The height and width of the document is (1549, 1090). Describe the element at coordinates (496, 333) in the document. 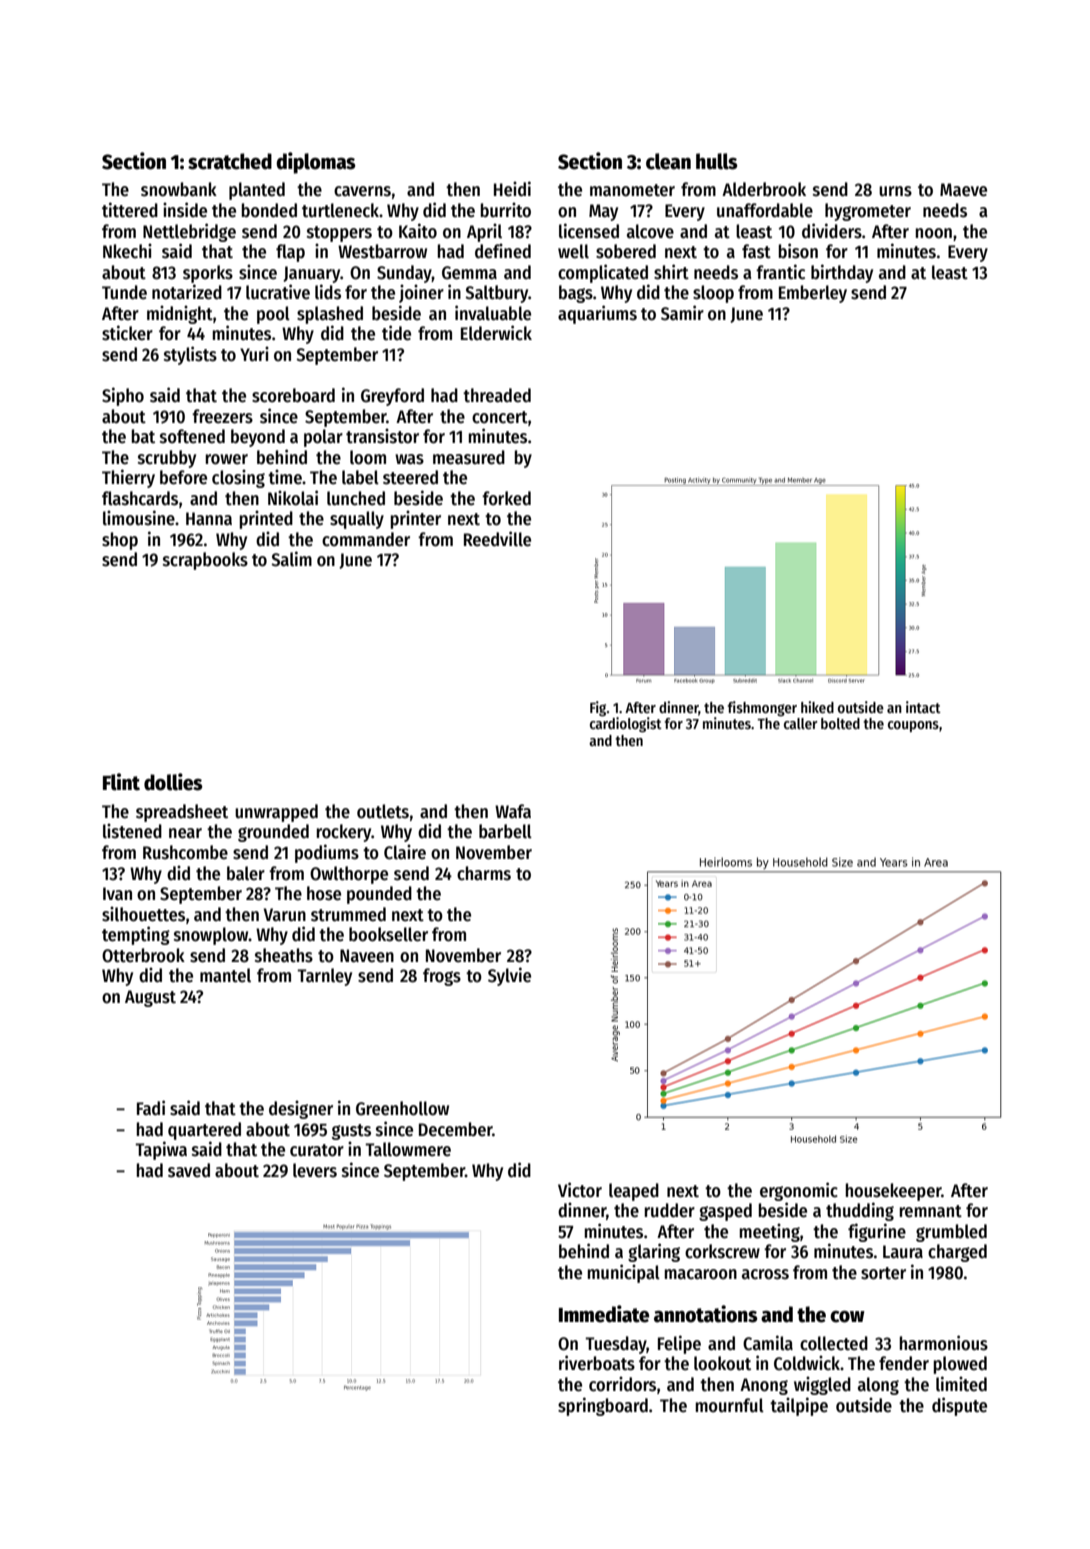

I see `Elderwick` at that location.
